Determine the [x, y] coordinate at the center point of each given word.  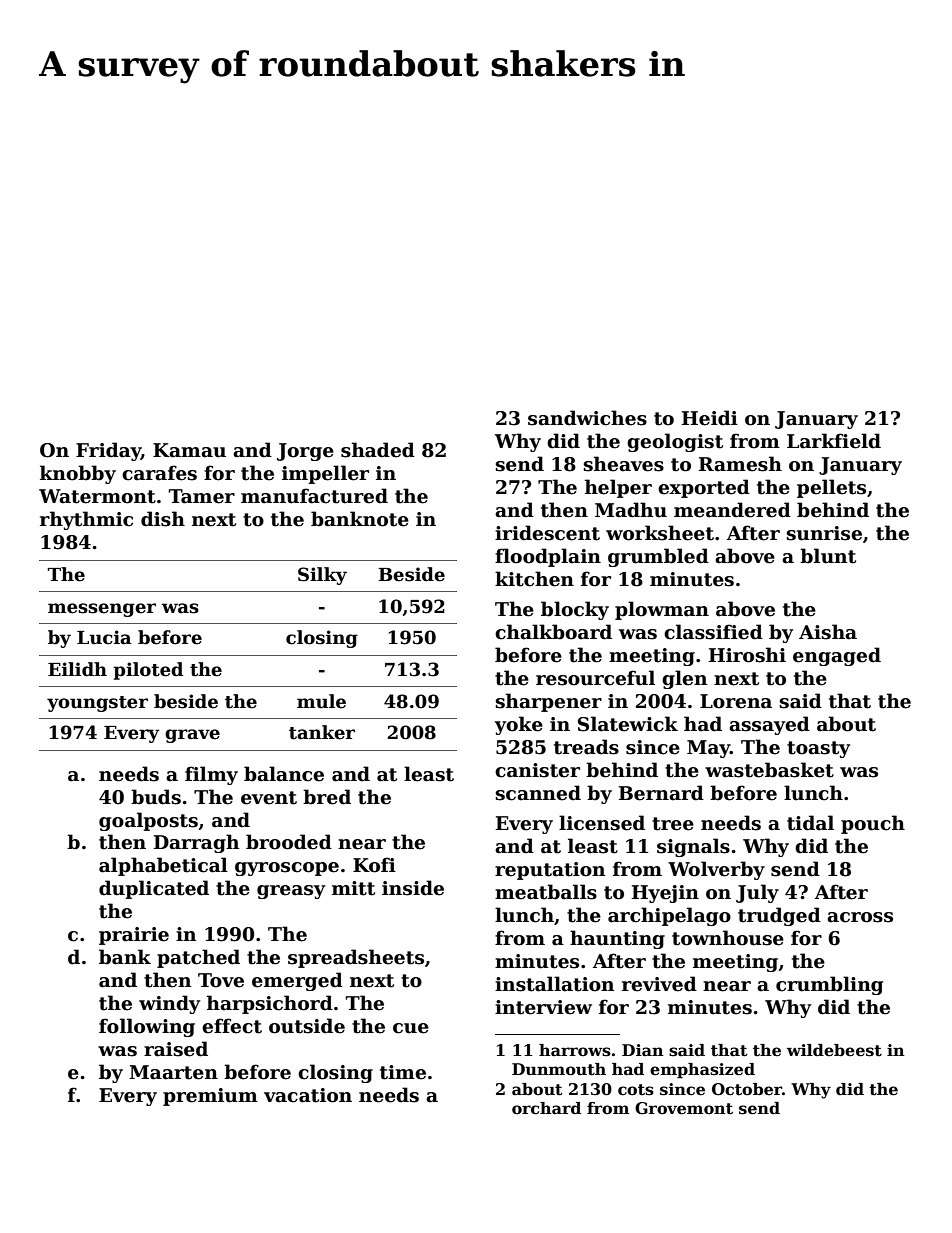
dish [163, 519]
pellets [831, 488]
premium [210, 1097]
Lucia [104, 637]
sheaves [623, 464]
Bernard [661, 793]
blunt [828, 556]
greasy [291, 892]
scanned [538, 793]
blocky [575, 610]
